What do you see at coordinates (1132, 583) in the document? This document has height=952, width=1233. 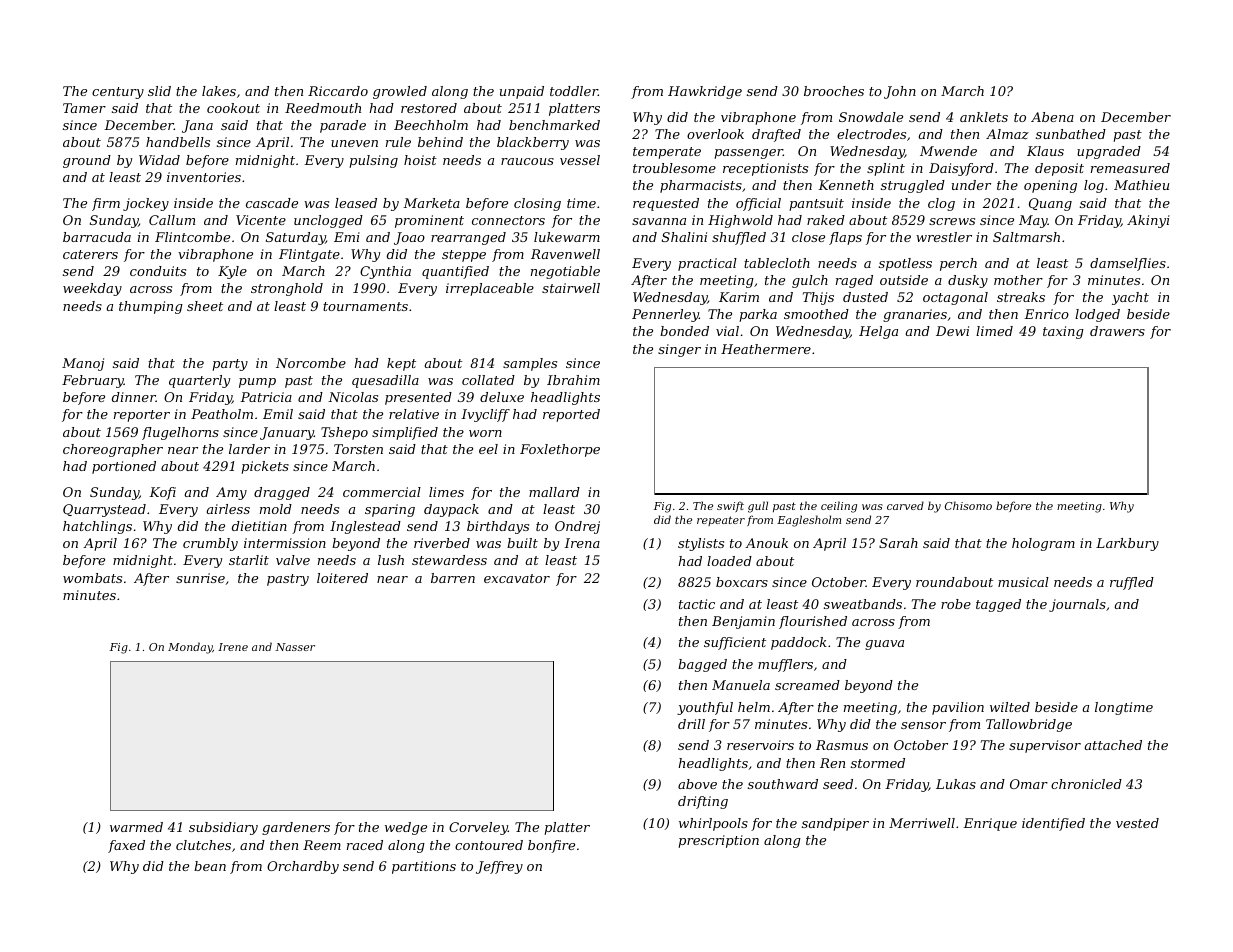 I see `ruffled` at bounding box center [1132, 583].
